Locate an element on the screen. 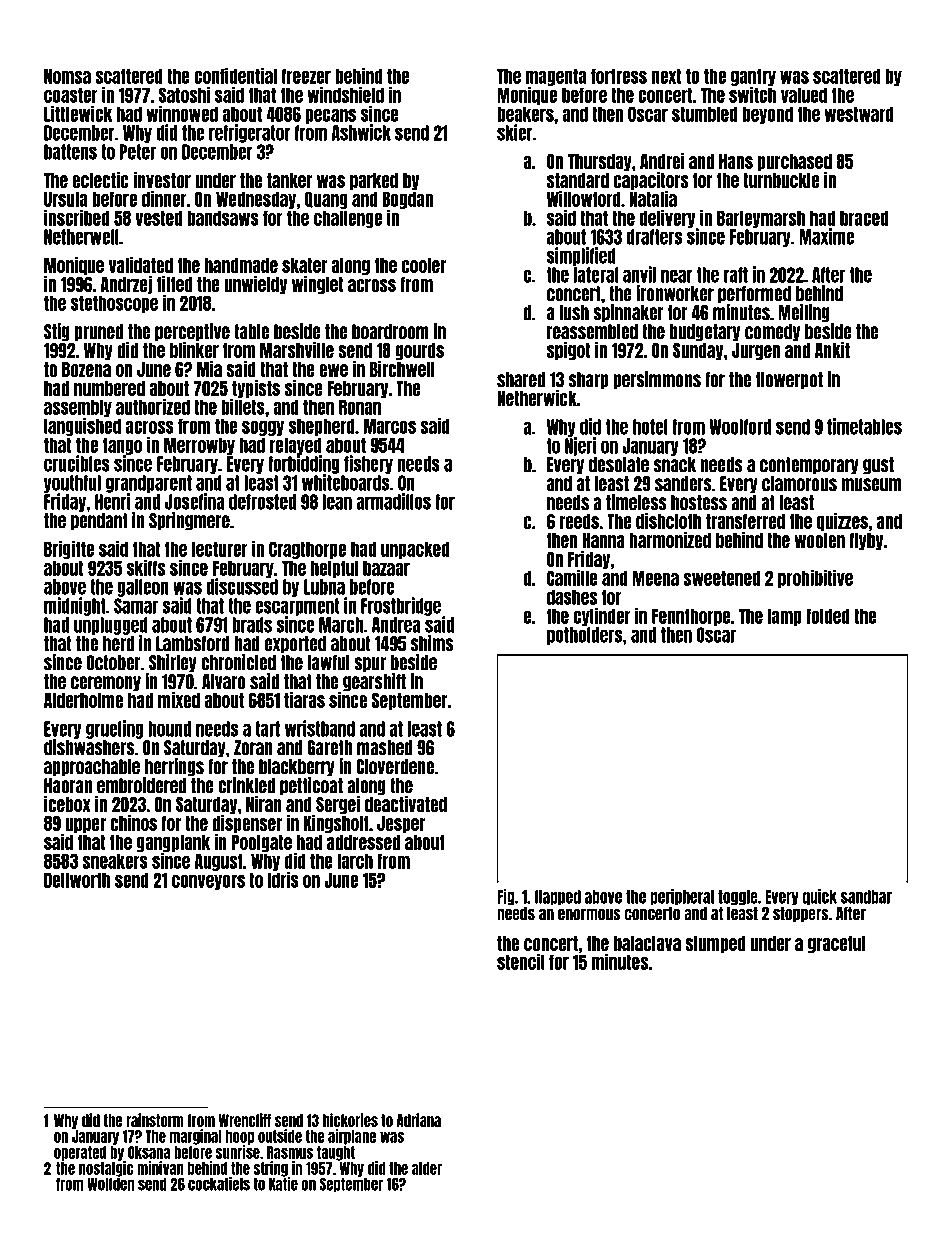 The height and width of the screenshot is (1233, 952). unpacked is located at coordinates (415, 550).
